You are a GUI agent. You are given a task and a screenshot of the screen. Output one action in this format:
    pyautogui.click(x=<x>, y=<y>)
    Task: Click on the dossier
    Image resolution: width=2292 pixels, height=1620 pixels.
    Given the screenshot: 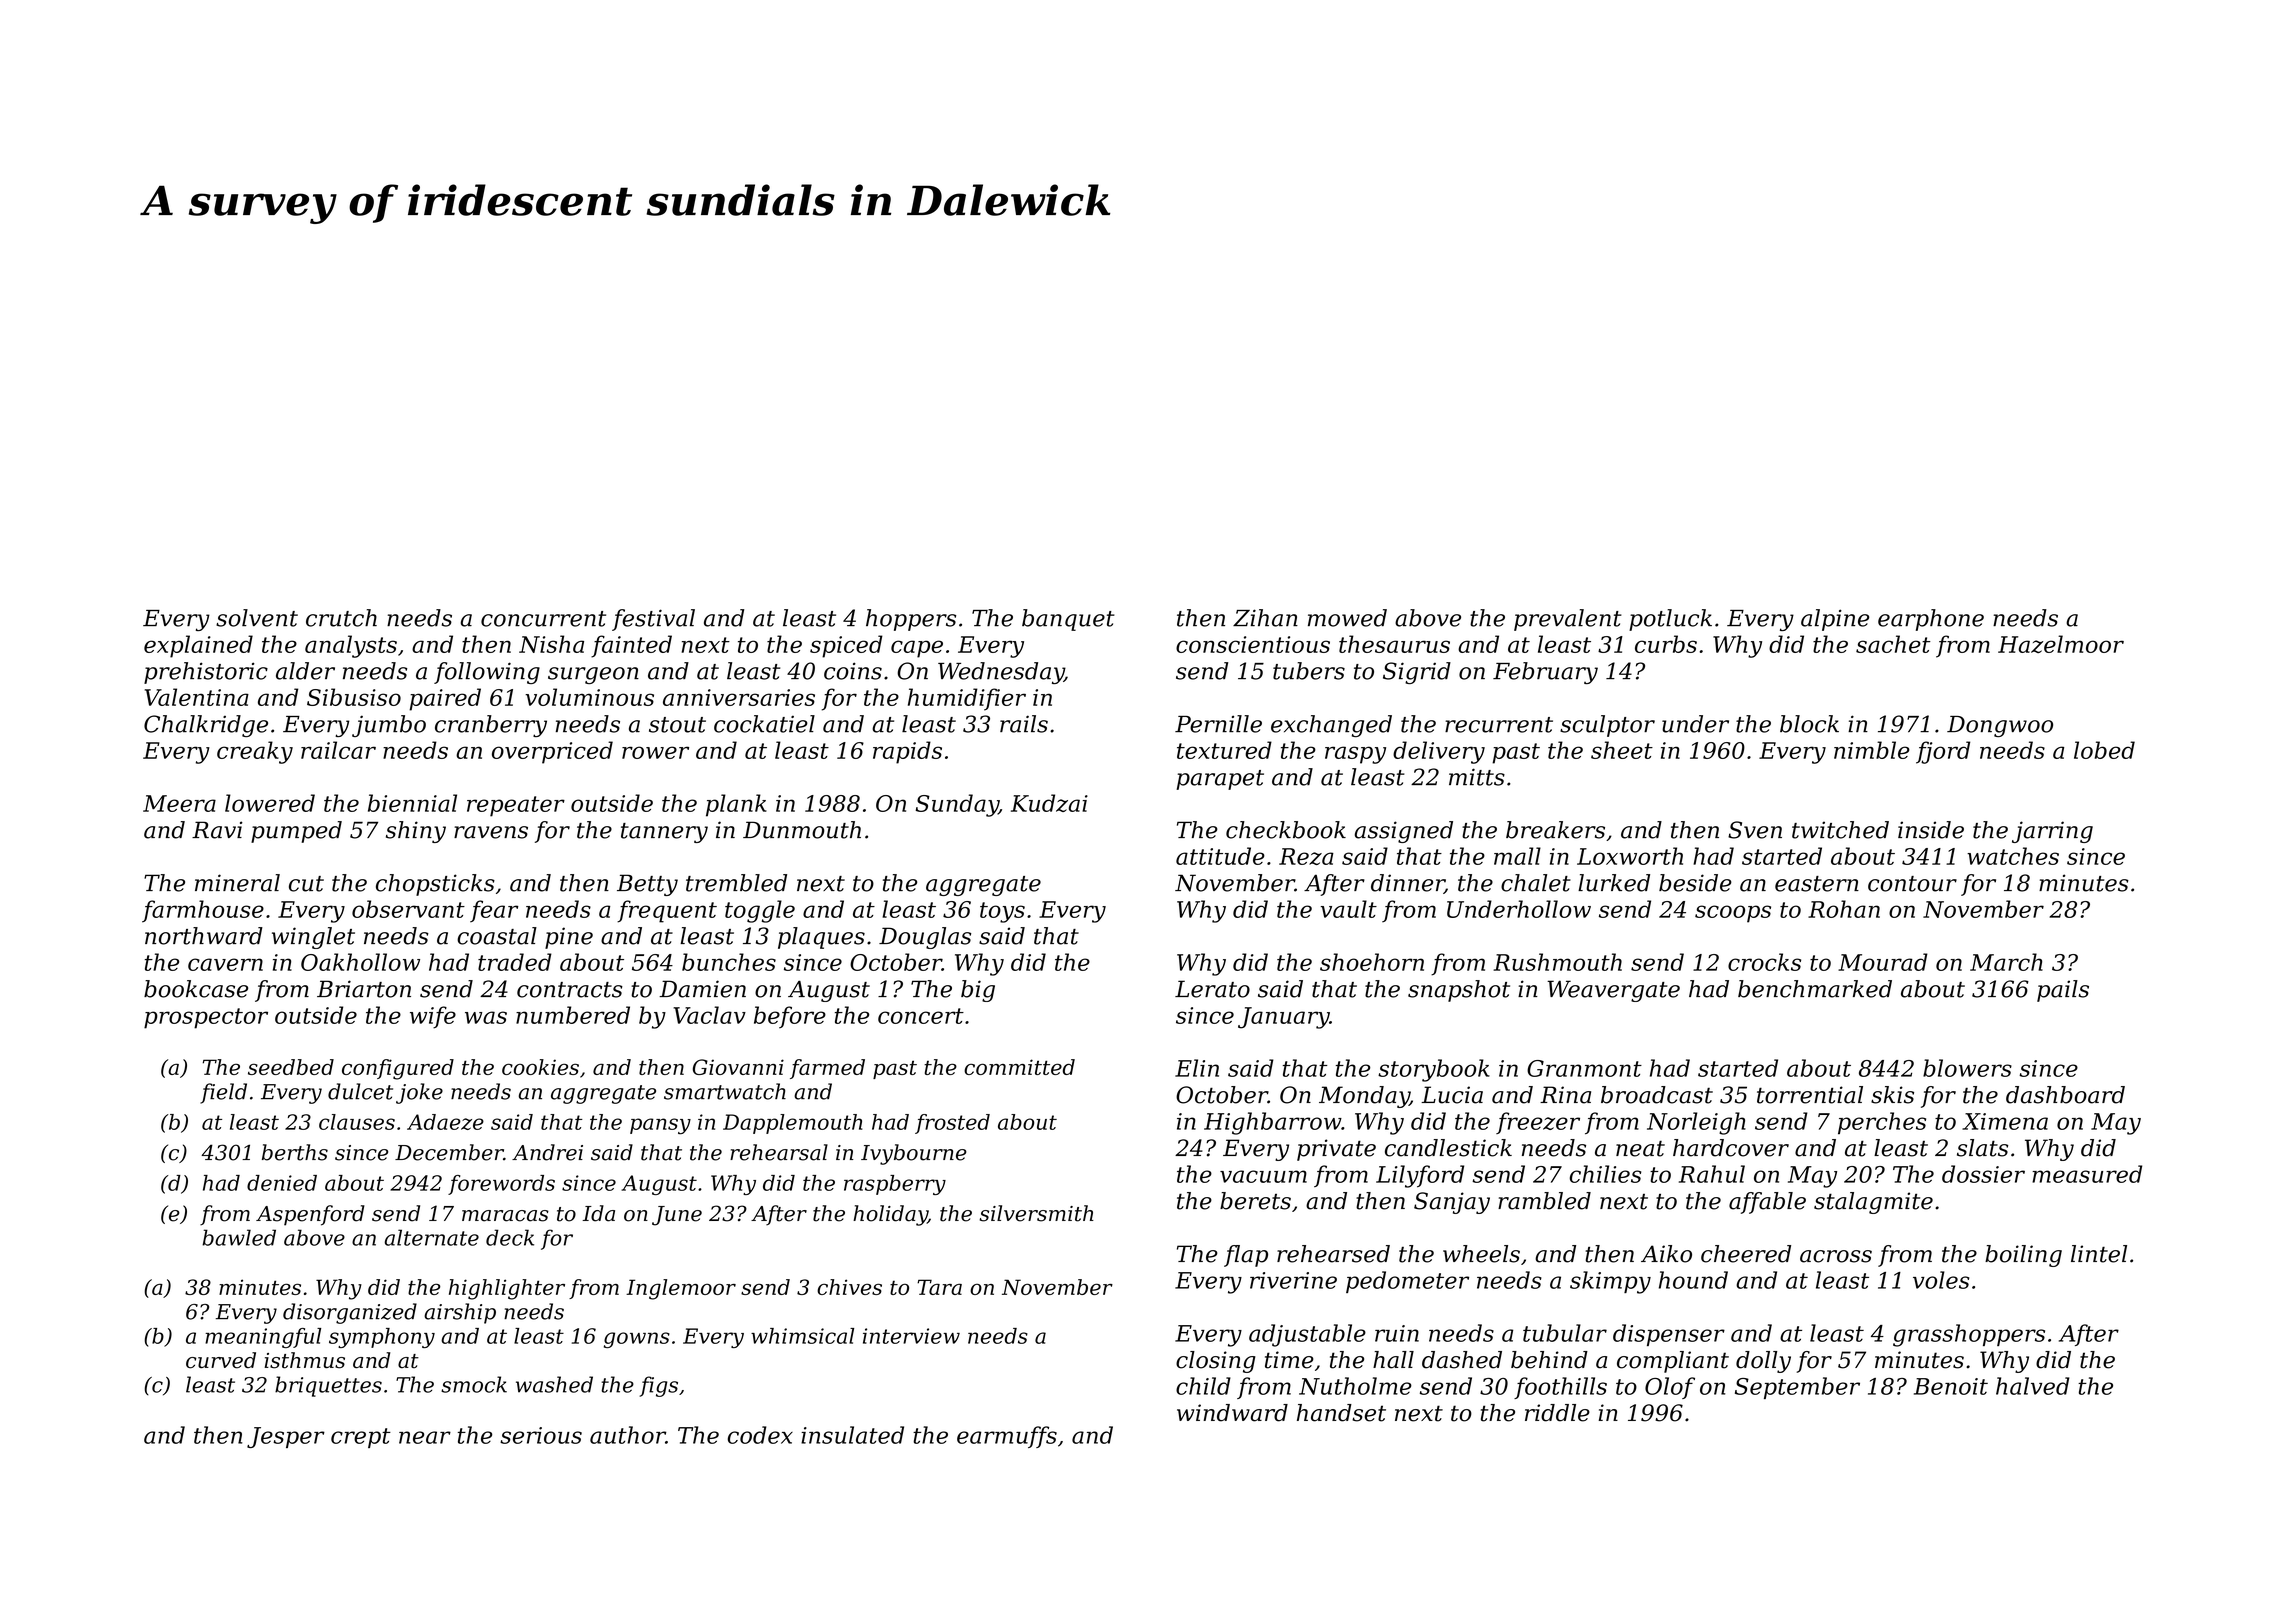 What is the action you would take?
    pyautogui.click(x=1983, y=1174)
